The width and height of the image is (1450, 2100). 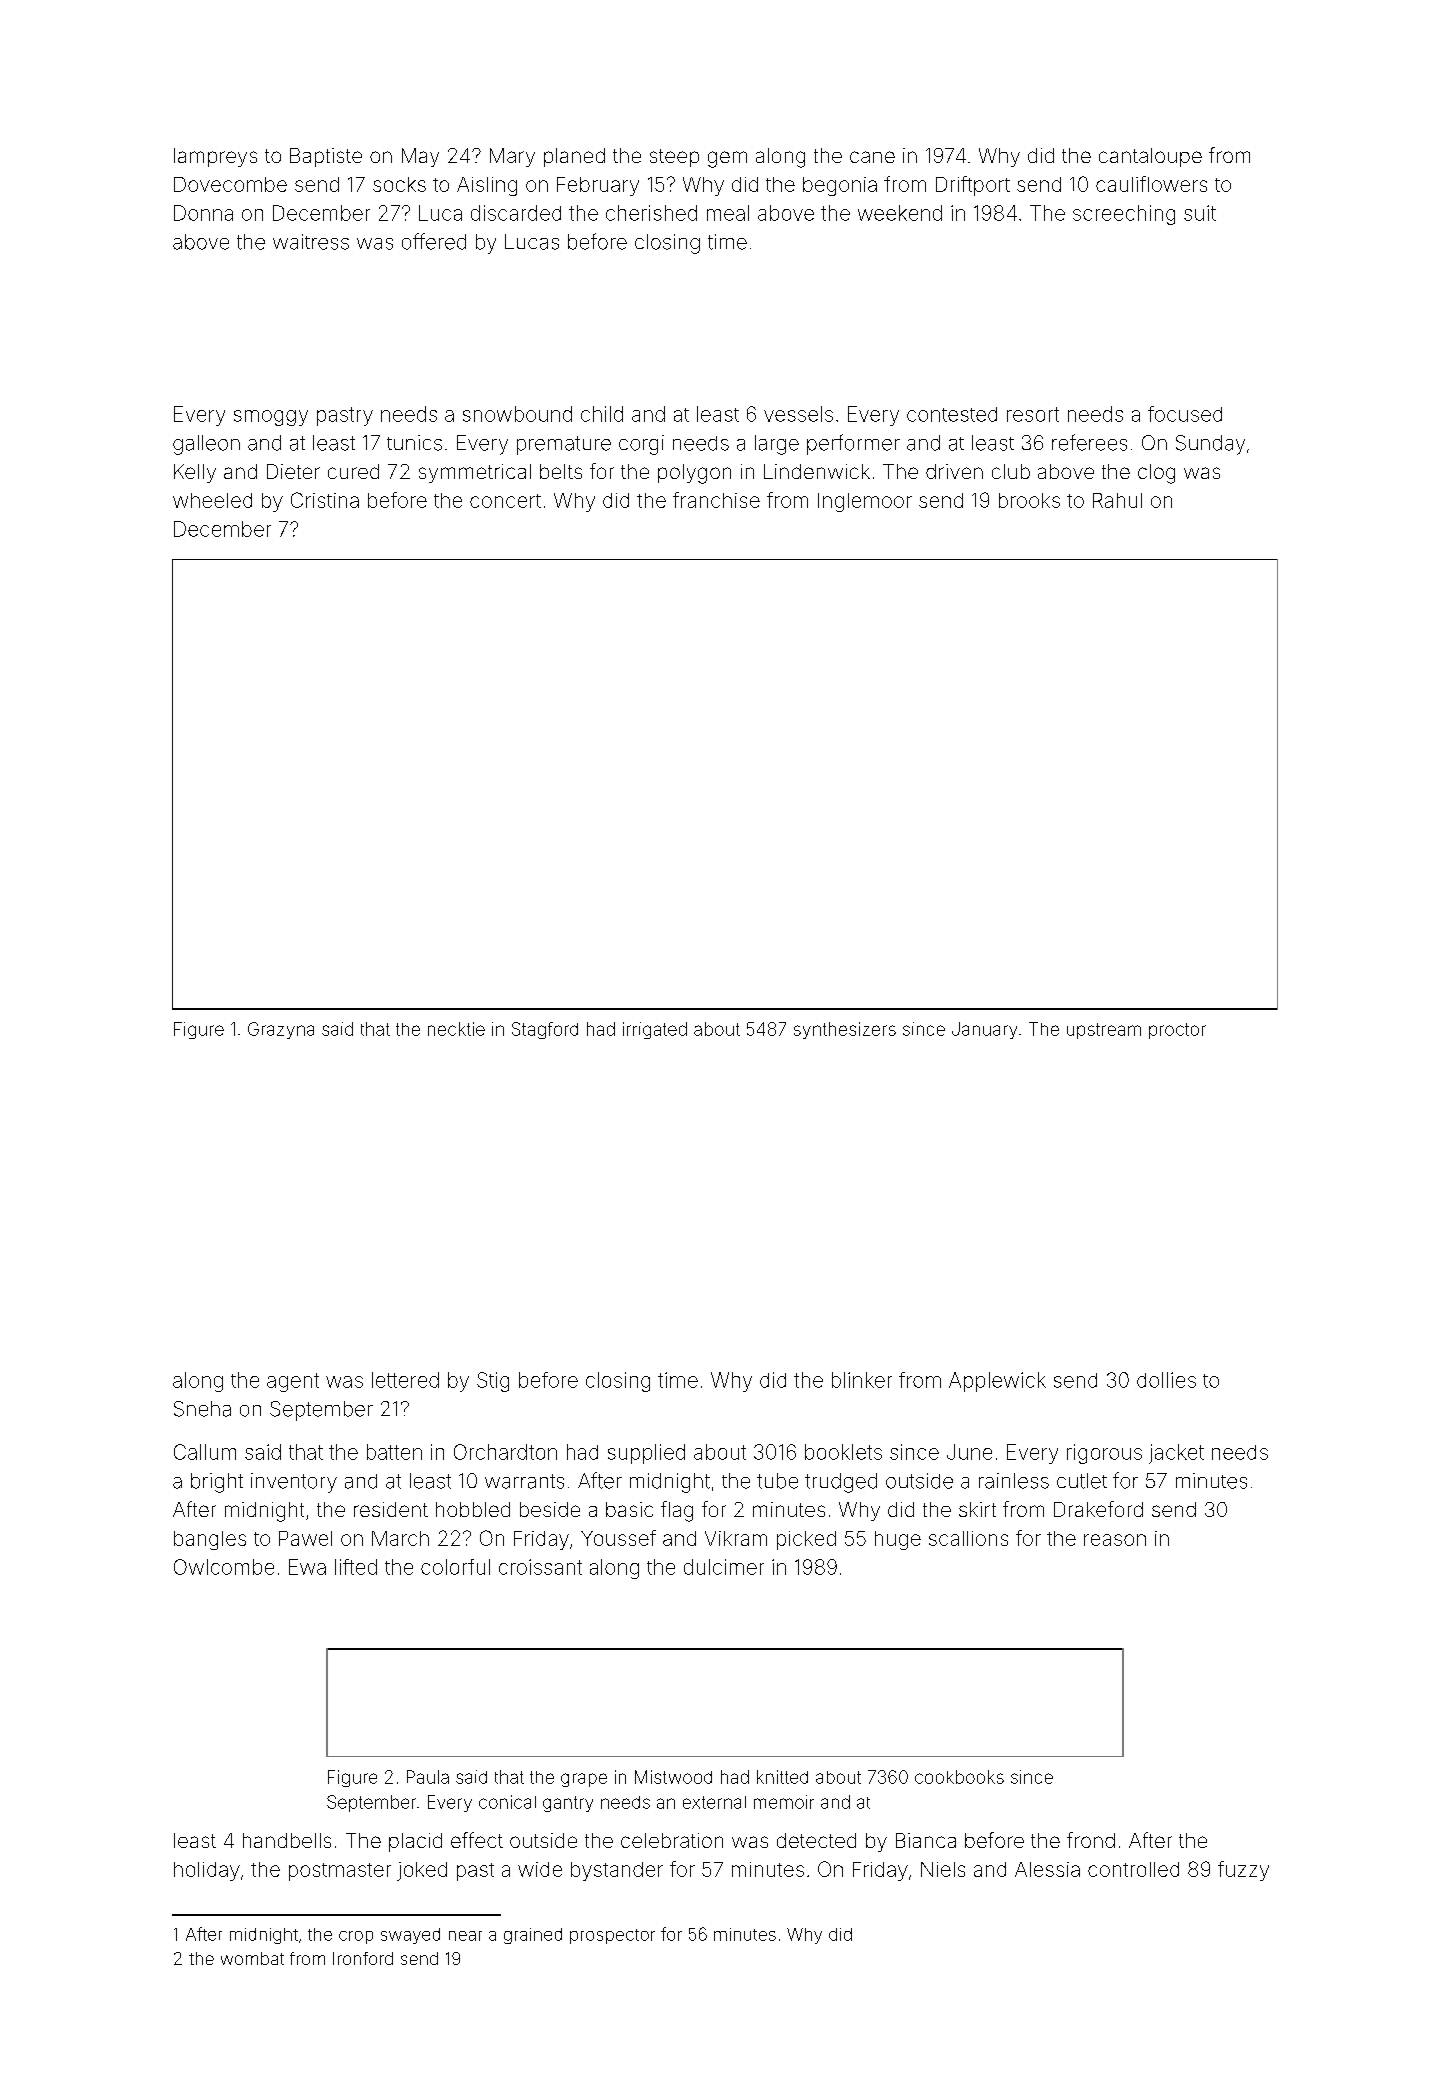 What do you see at coordinates (1185, 414) in the image?
I see `focused` at bounding box center [1185, 414].
